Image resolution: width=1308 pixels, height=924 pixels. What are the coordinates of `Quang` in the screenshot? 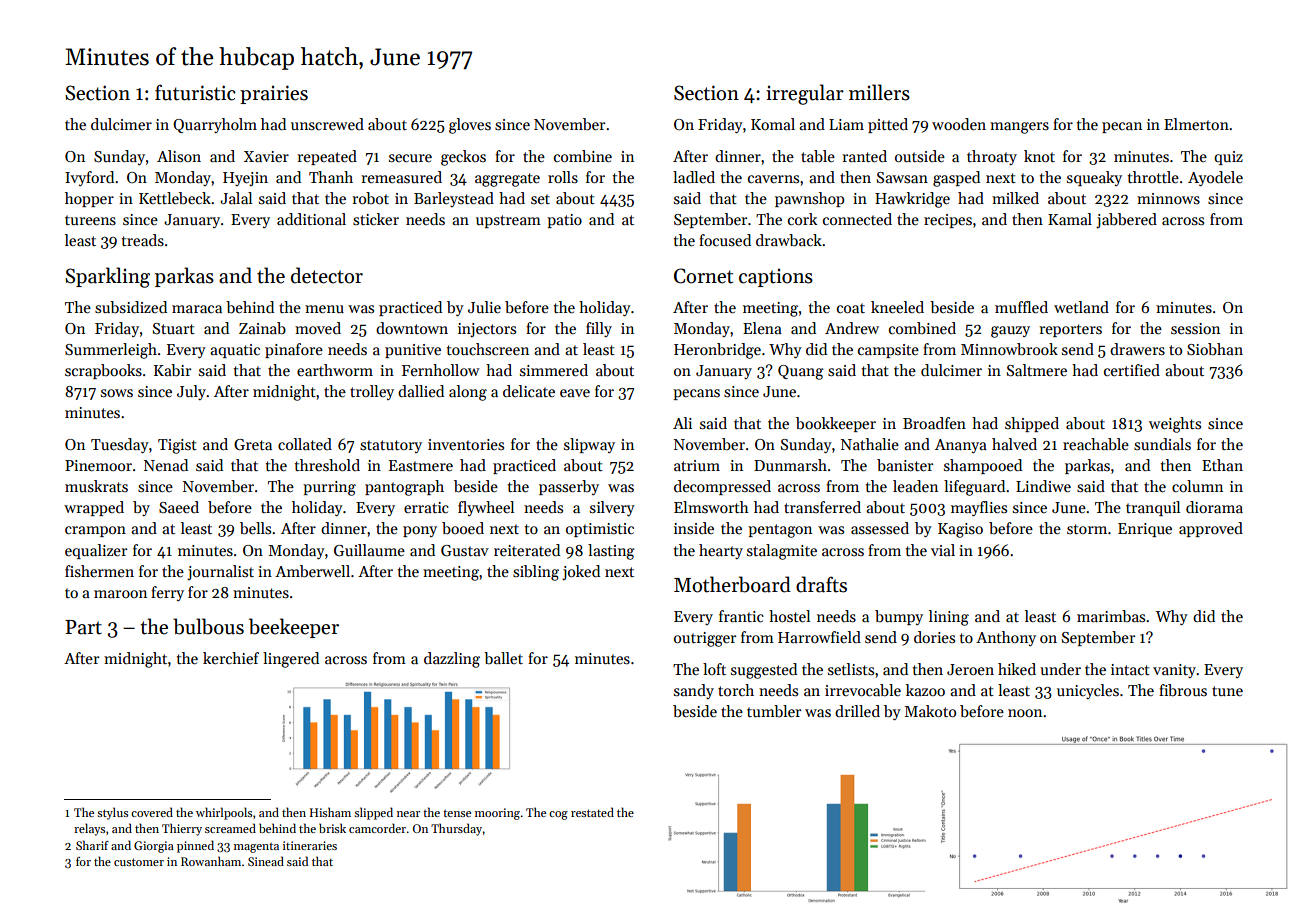 It's located at (801, 372).
